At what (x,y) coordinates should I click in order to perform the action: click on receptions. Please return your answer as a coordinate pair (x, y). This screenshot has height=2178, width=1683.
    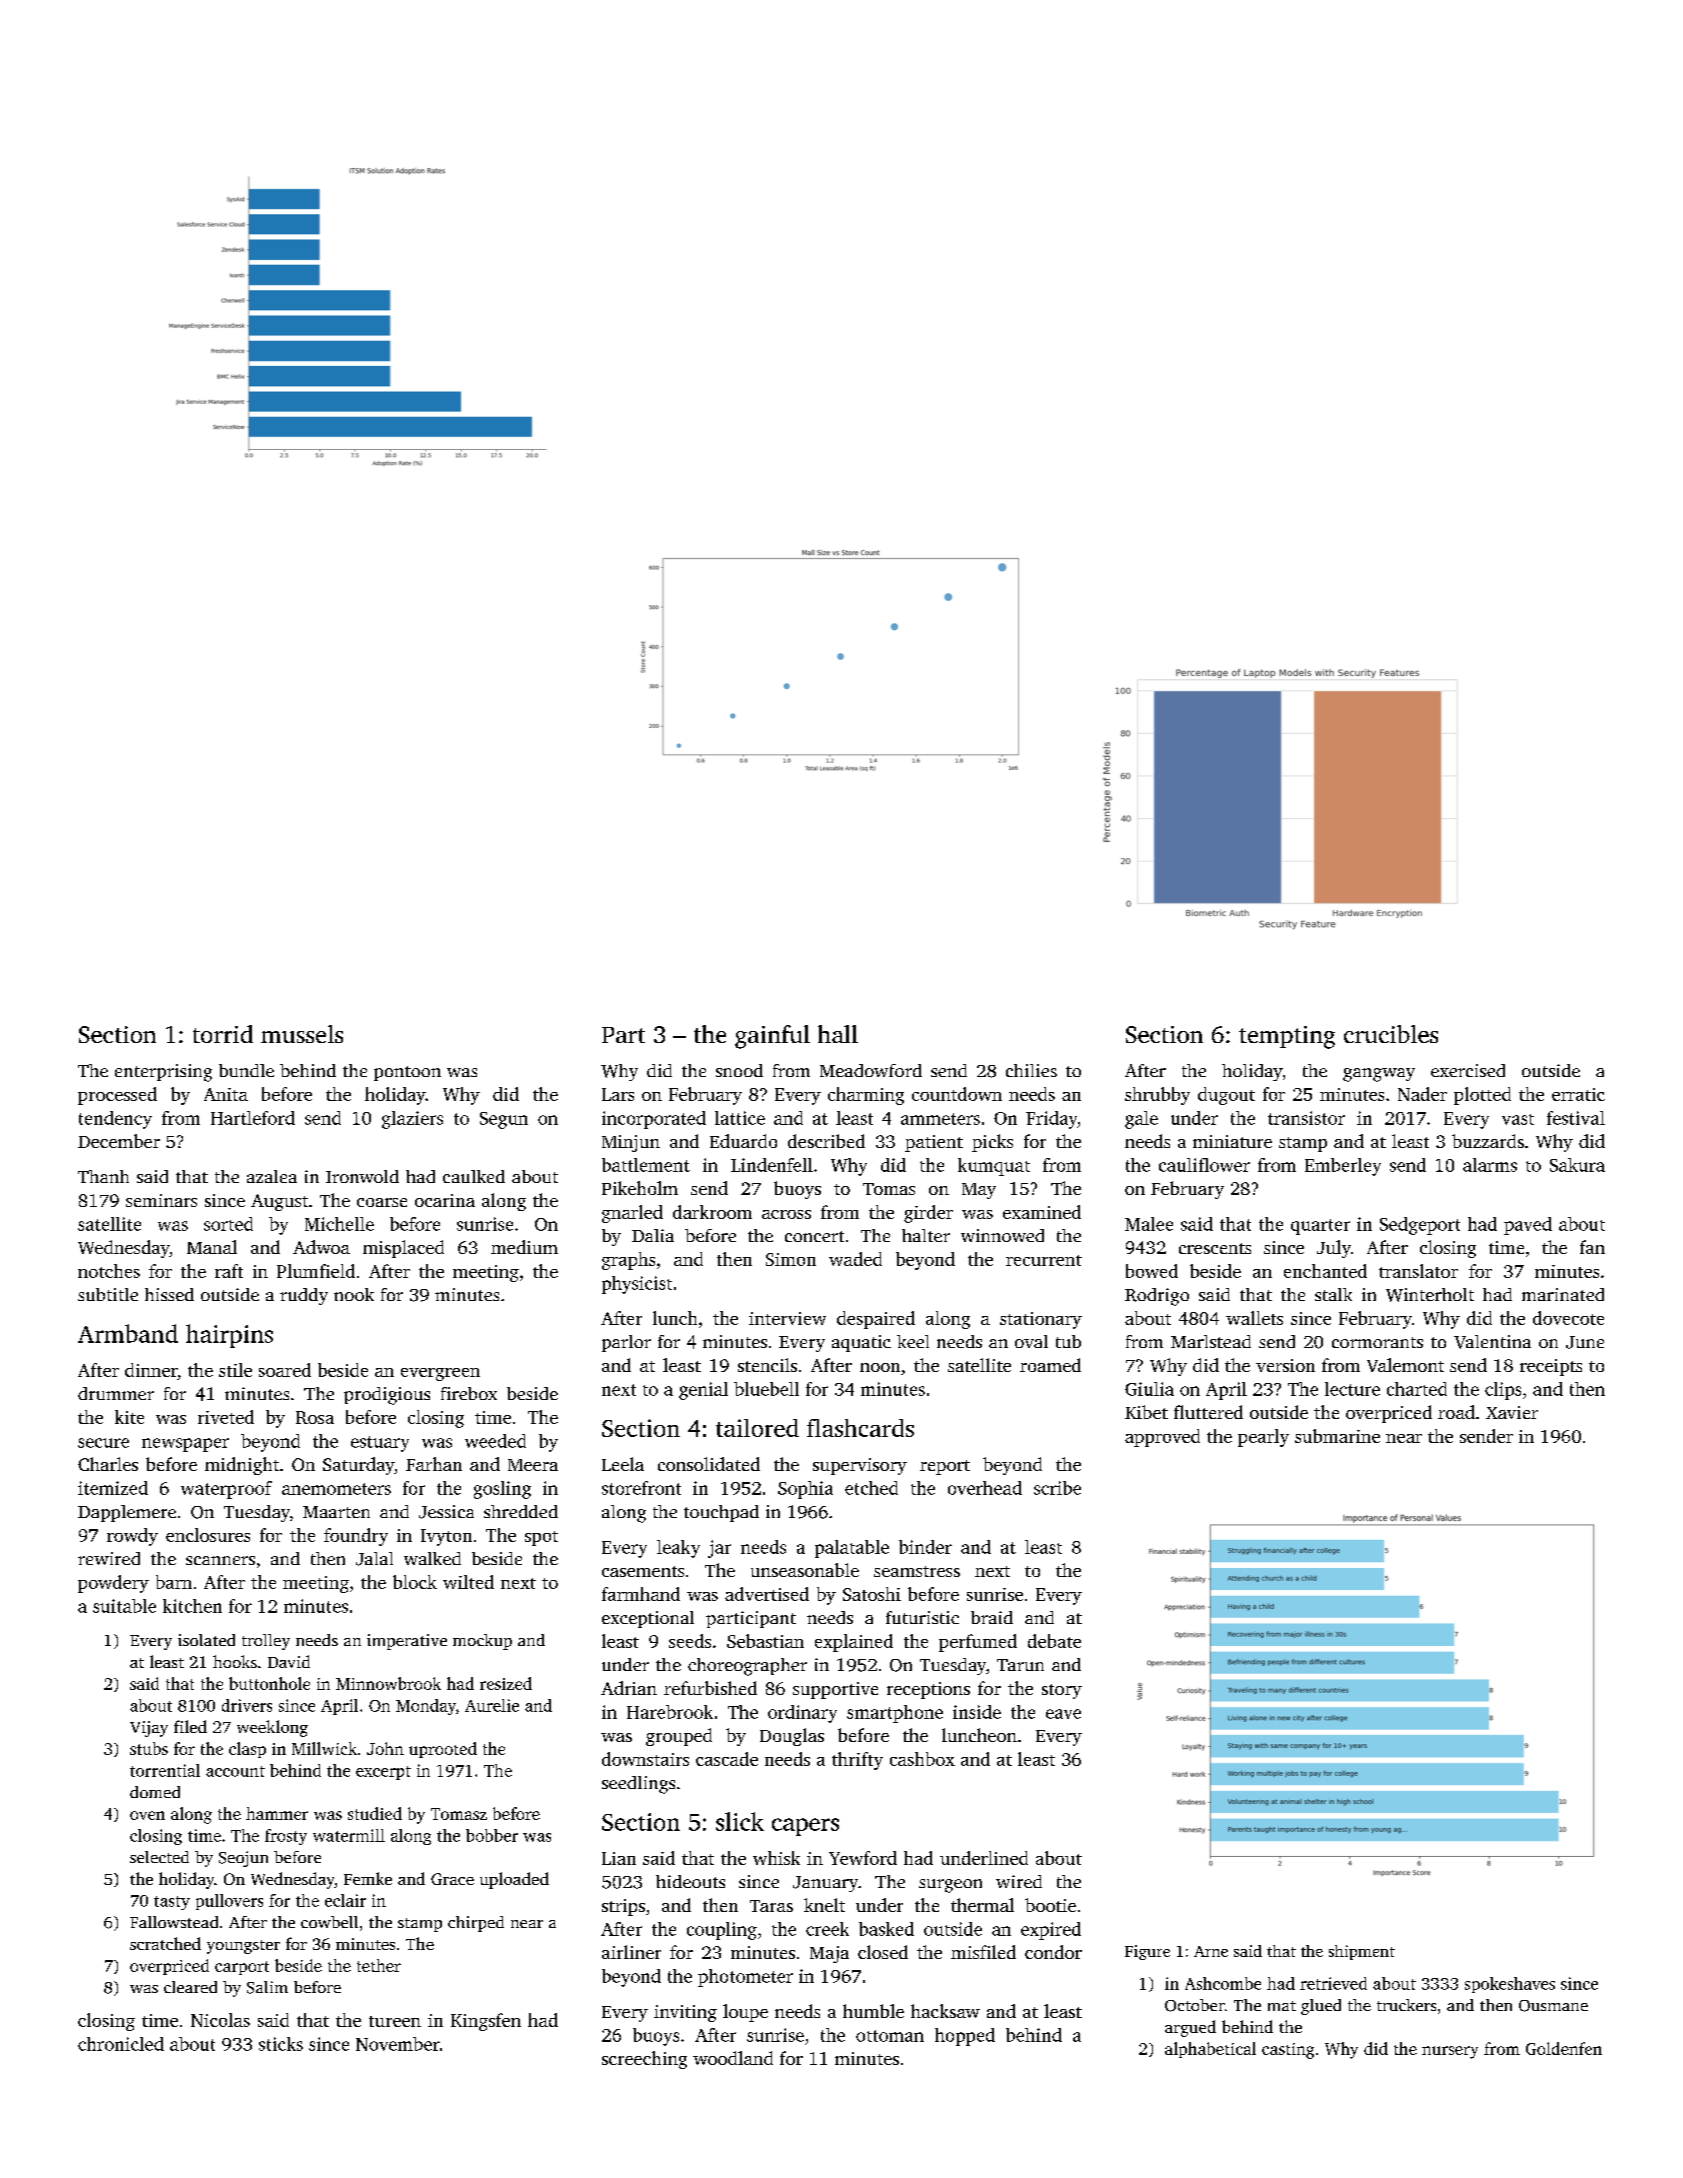
    Looking at the image, I should click on (928, 1690).
